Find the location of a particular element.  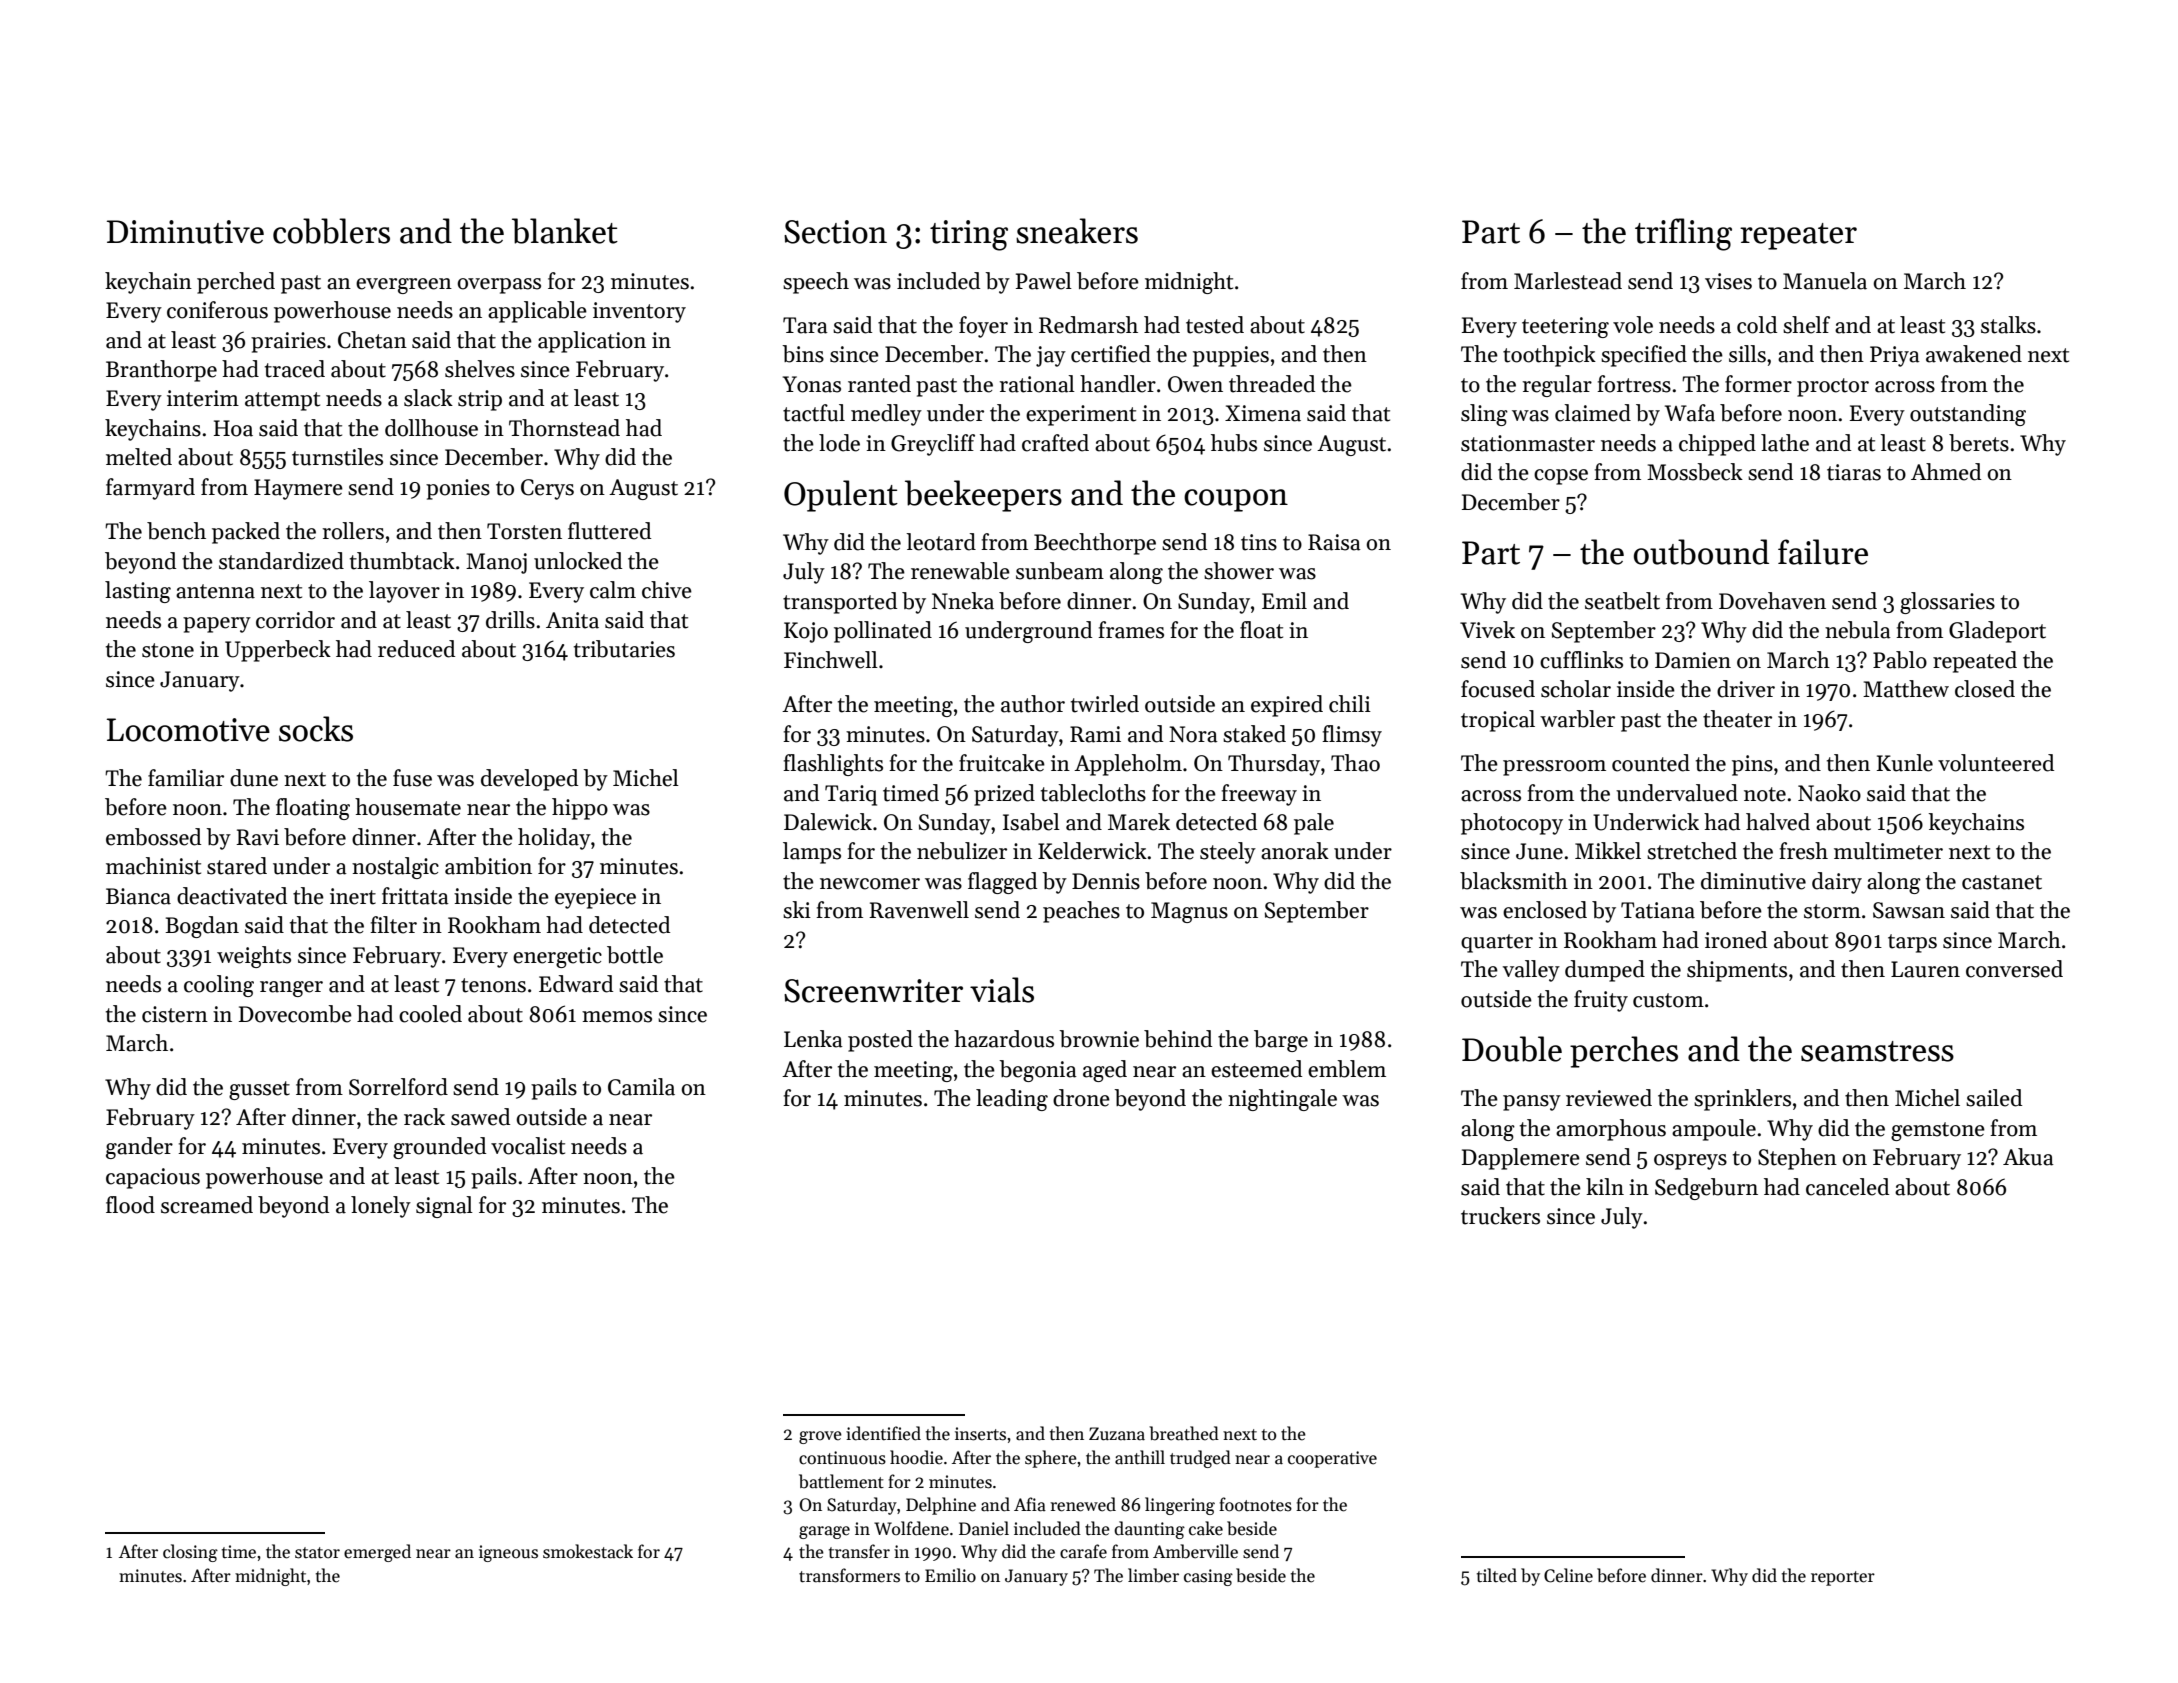

Ravi is located at coordinates (257, 837).
